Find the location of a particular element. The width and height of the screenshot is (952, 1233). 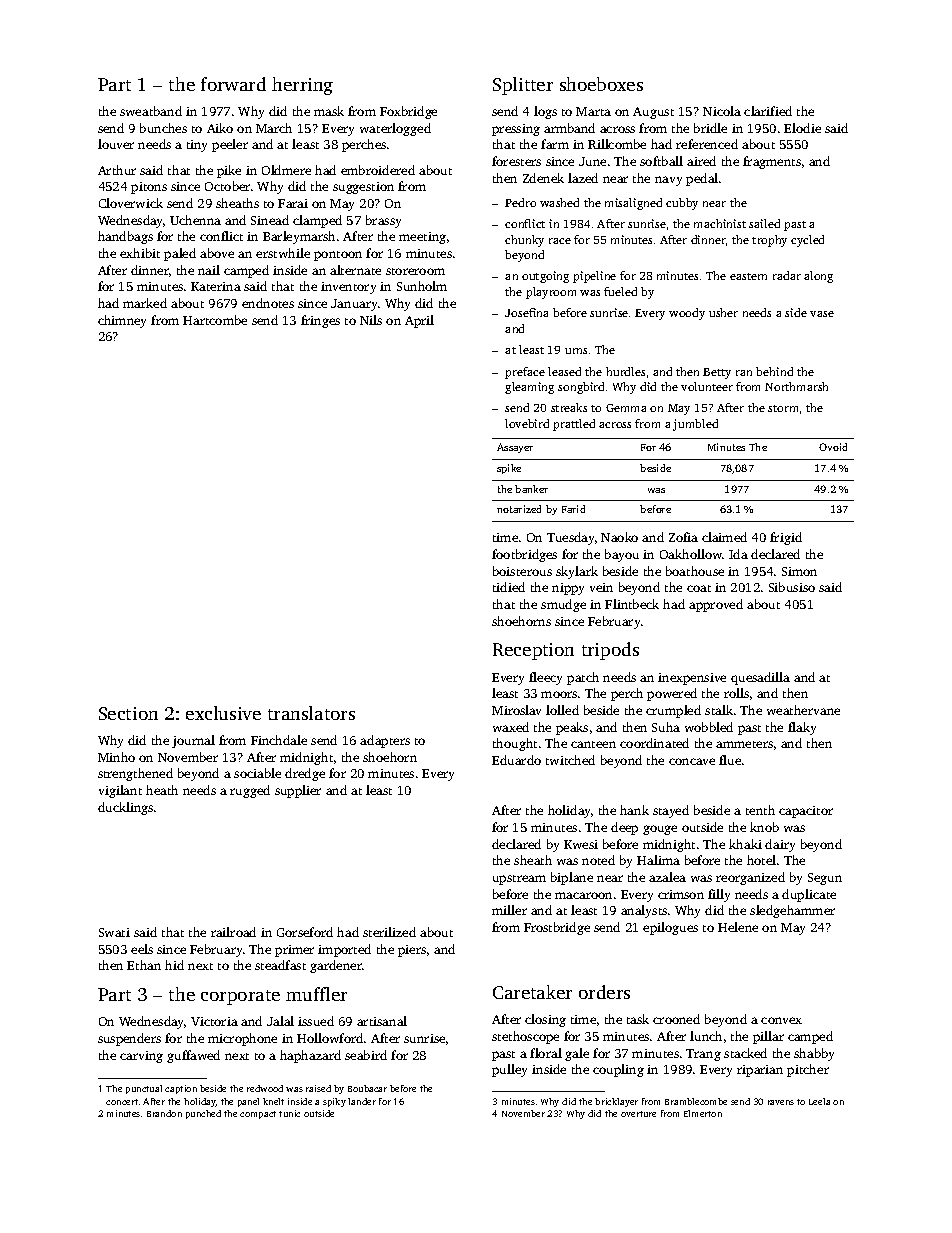

peeler is located at coordinates (230, 145).
